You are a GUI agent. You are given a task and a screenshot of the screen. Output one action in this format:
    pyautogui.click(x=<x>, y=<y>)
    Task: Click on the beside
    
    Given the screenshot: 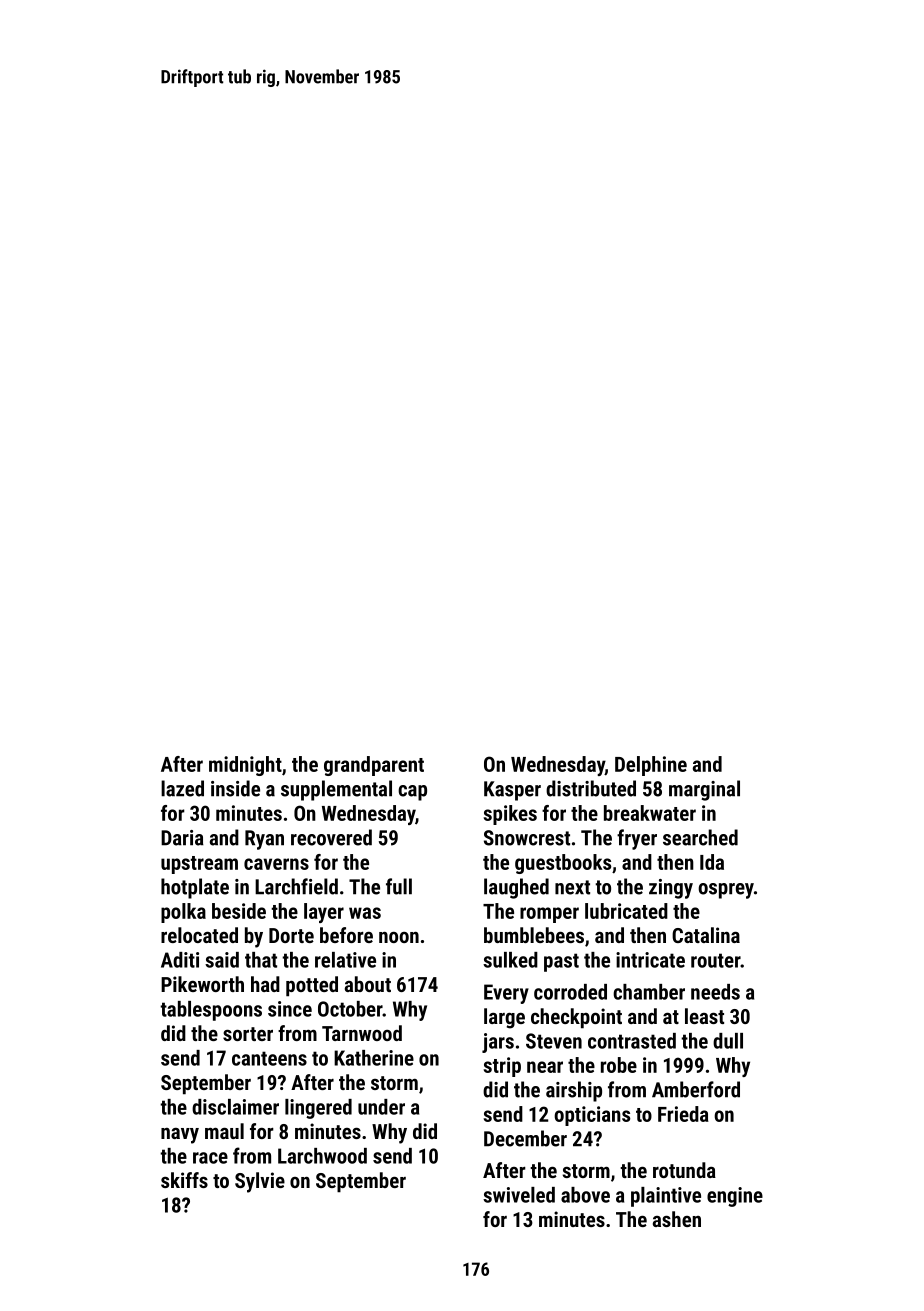 What is the action you would take?
    pyautogui.click(x=239, y=911)
